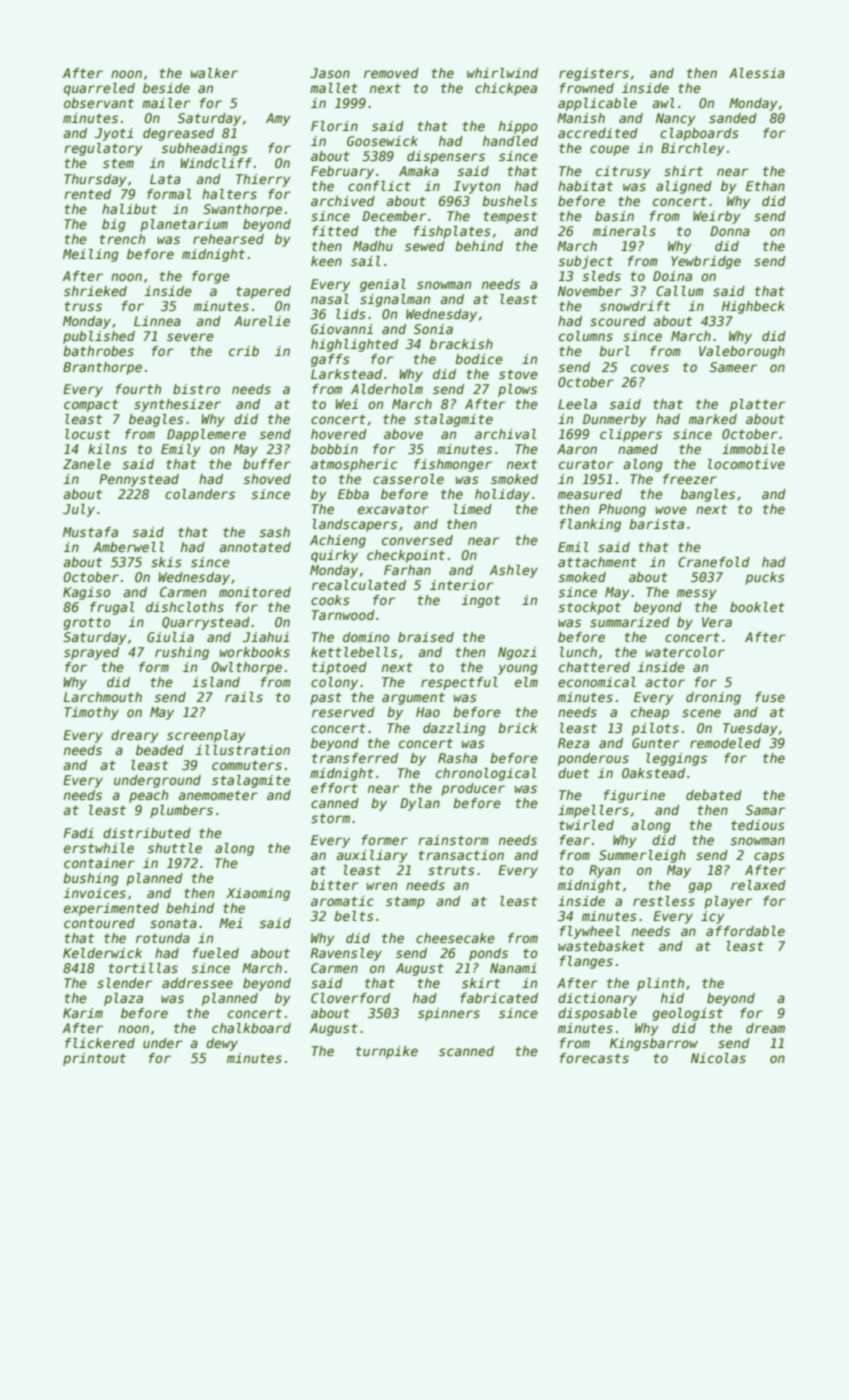 The image size is (849, 1400). Describe the element at coordinates (99, 103) in the image. I see `observant` at that location.
